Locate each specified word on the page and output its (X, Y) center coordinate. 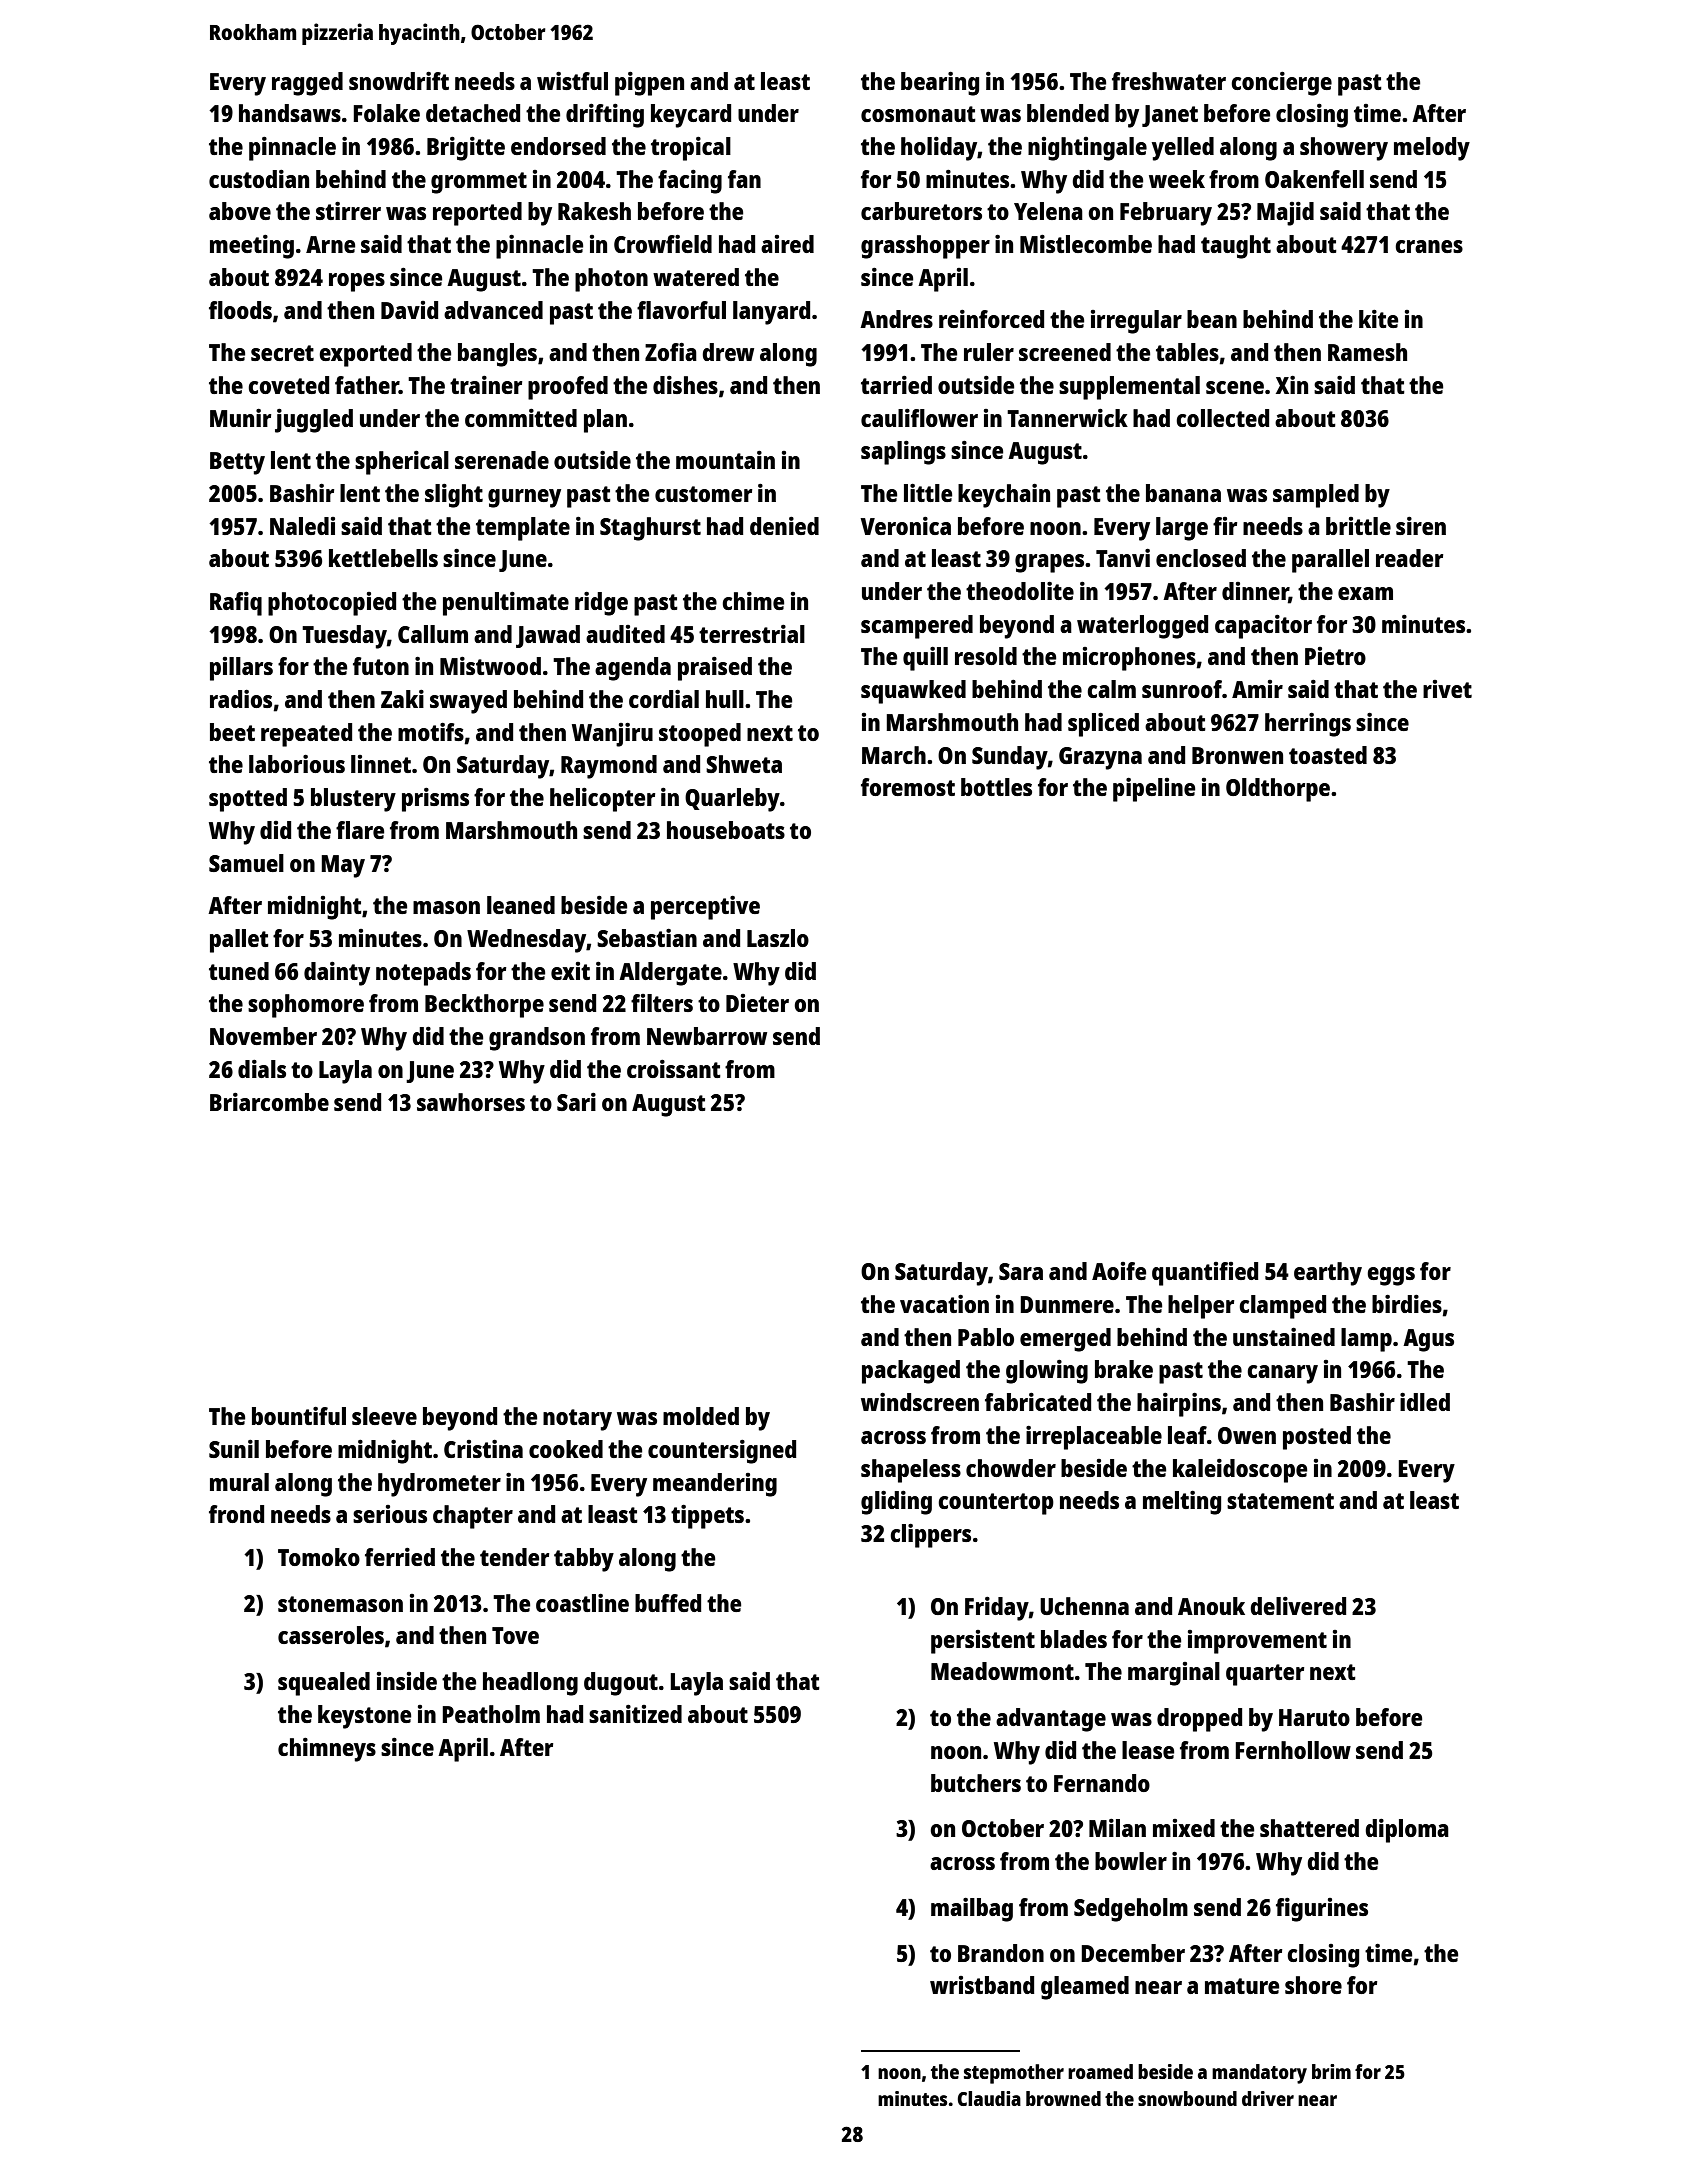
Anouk (1211, 1606)
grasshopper (925, 247)
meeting (252, 246)
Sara (1021, 1271)
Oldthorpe (1278, 790)
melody (1432, 149)
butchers (976, 1783)
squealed (324, 1684)
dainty (337, 973)
